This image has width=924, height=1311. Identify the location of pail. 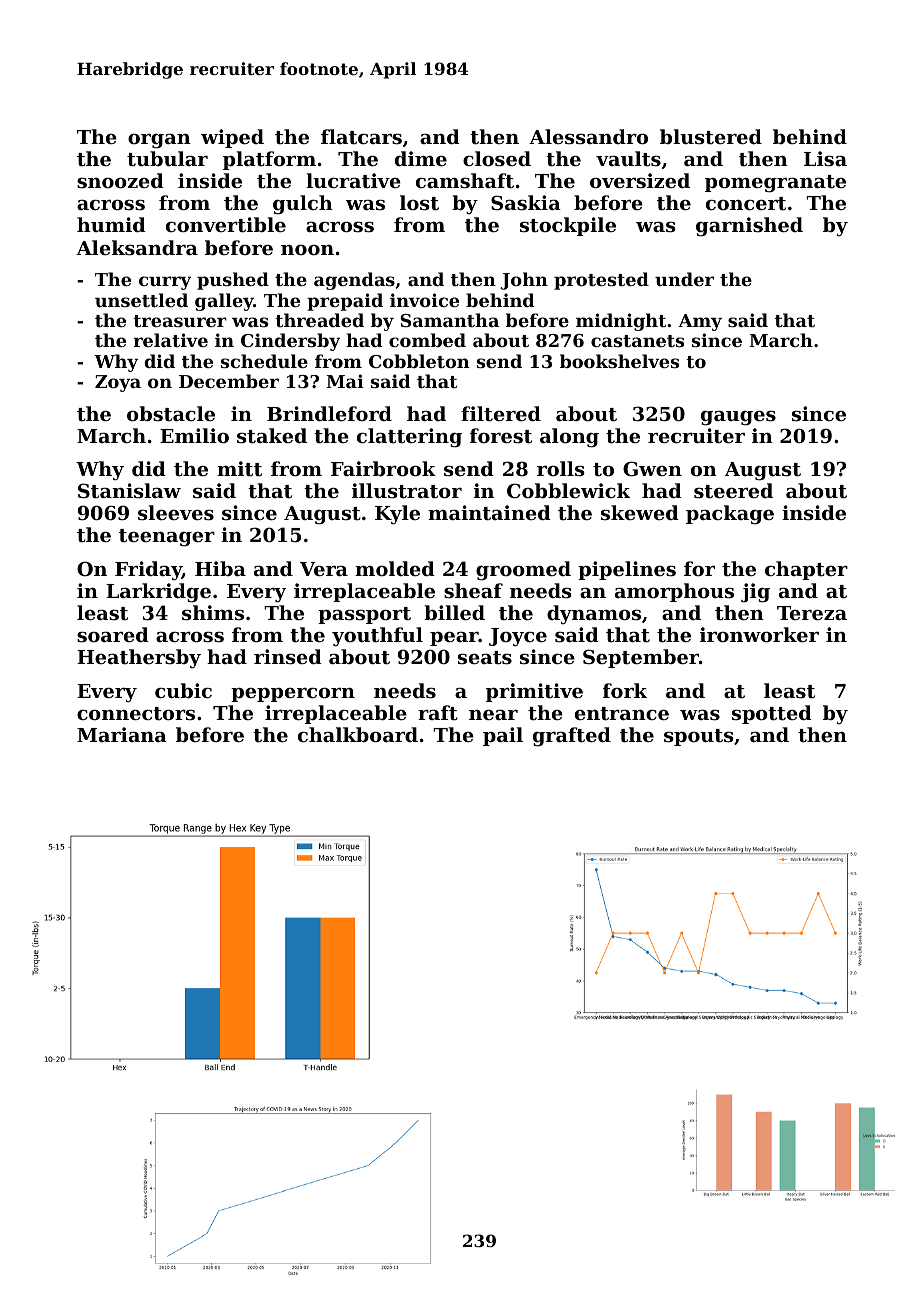
(503, 736).
